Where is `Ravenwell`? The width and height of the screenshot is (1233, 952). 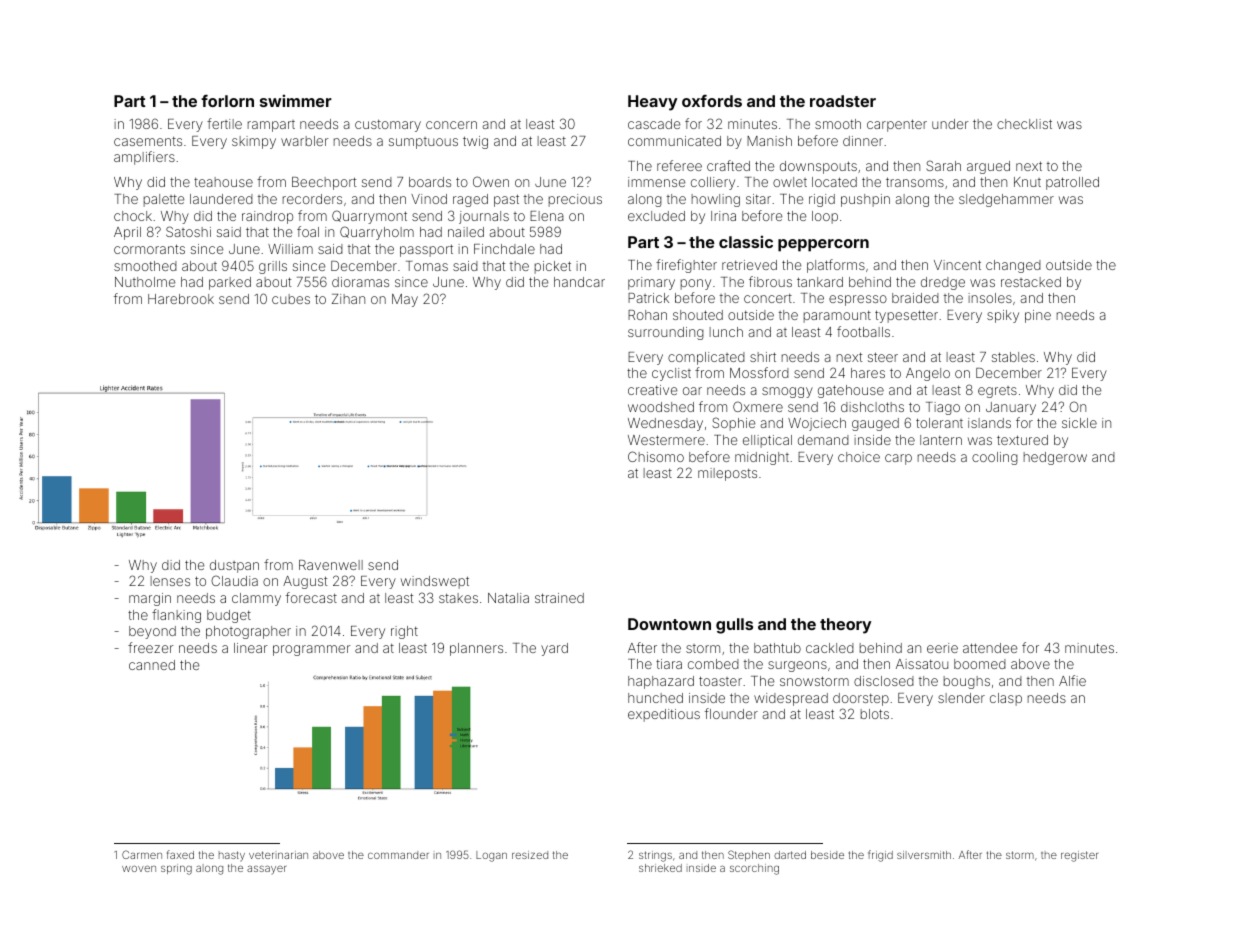
Ravenwell is located at coordinates (331, 565).
